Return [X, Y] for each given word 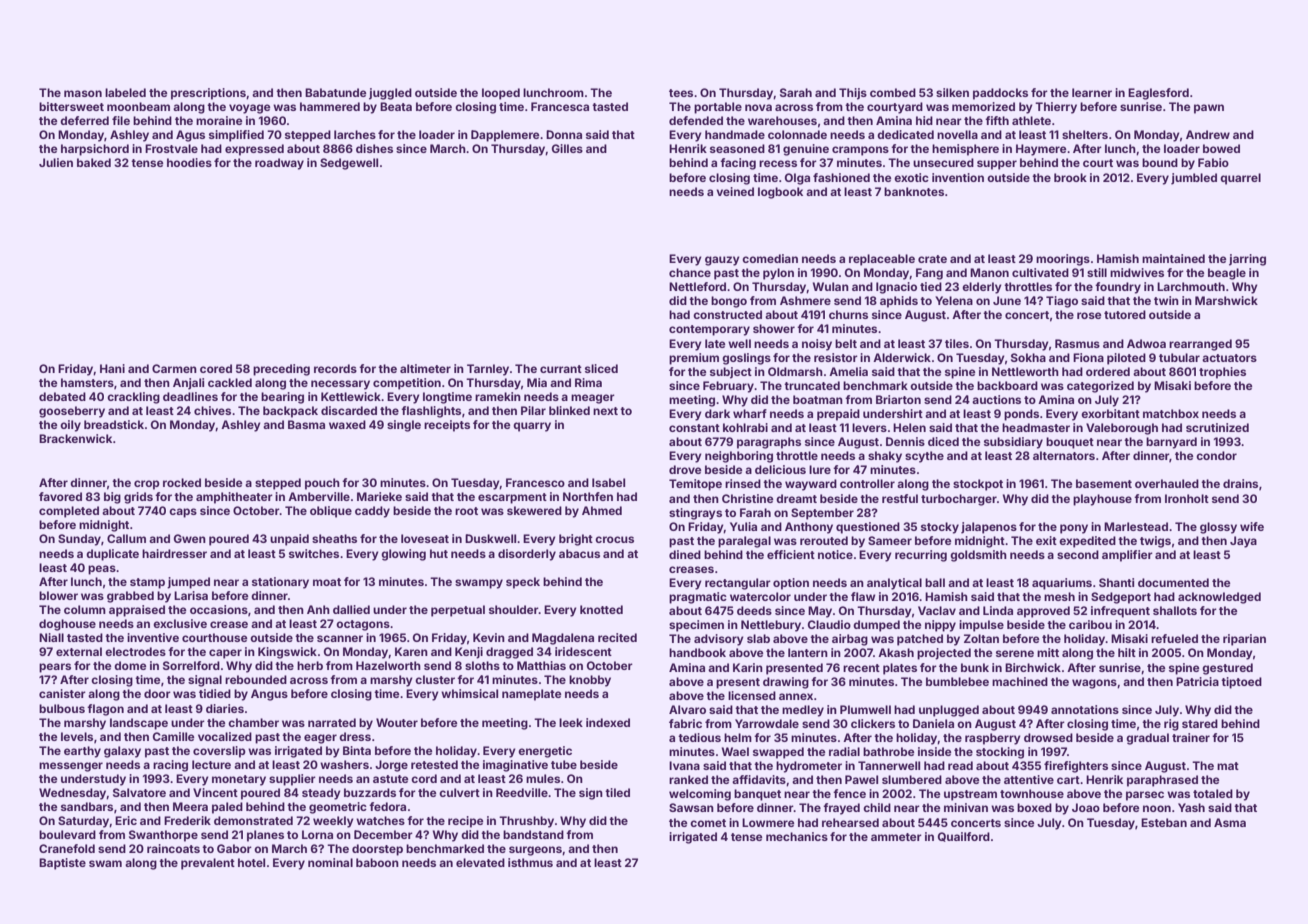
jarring [1247, 260]
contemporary [709, 330]
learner [1092, 92]
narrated [332, 722]
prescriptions [208, 94]
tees [681, 93]
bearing [282, 398]
